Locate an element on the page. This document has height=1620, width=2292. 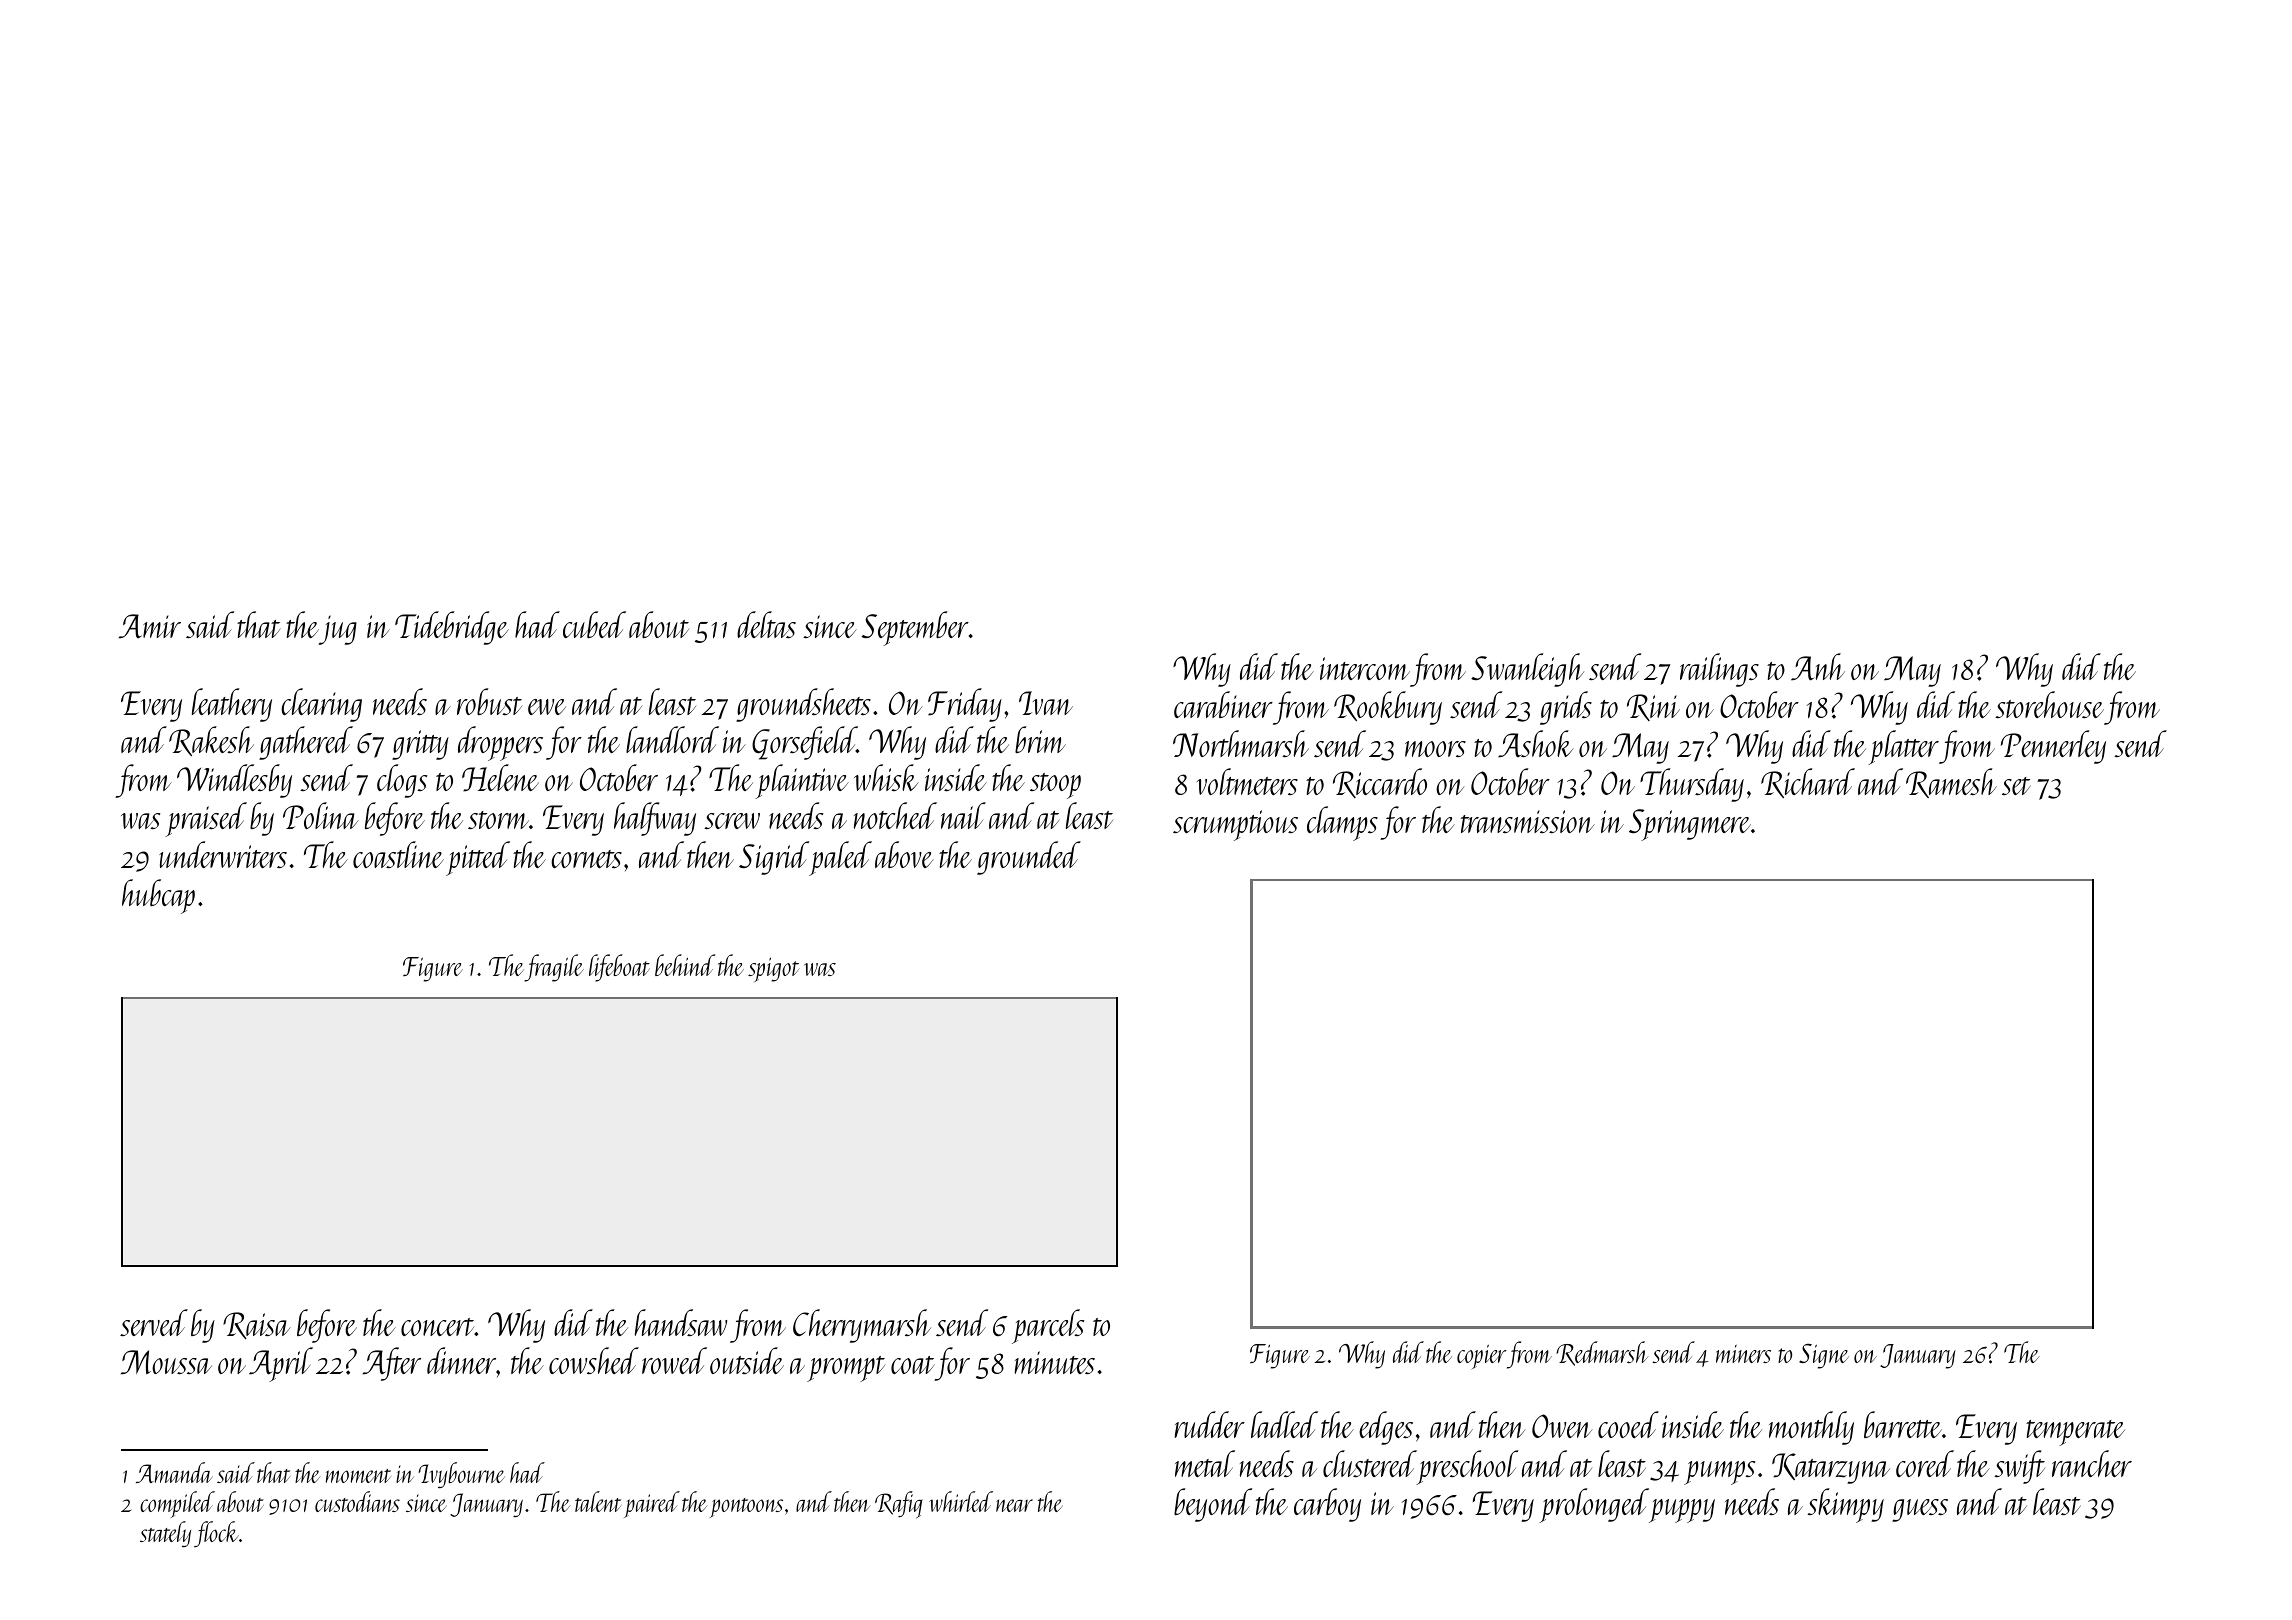
Amir is located at coordinates (150, 626).
